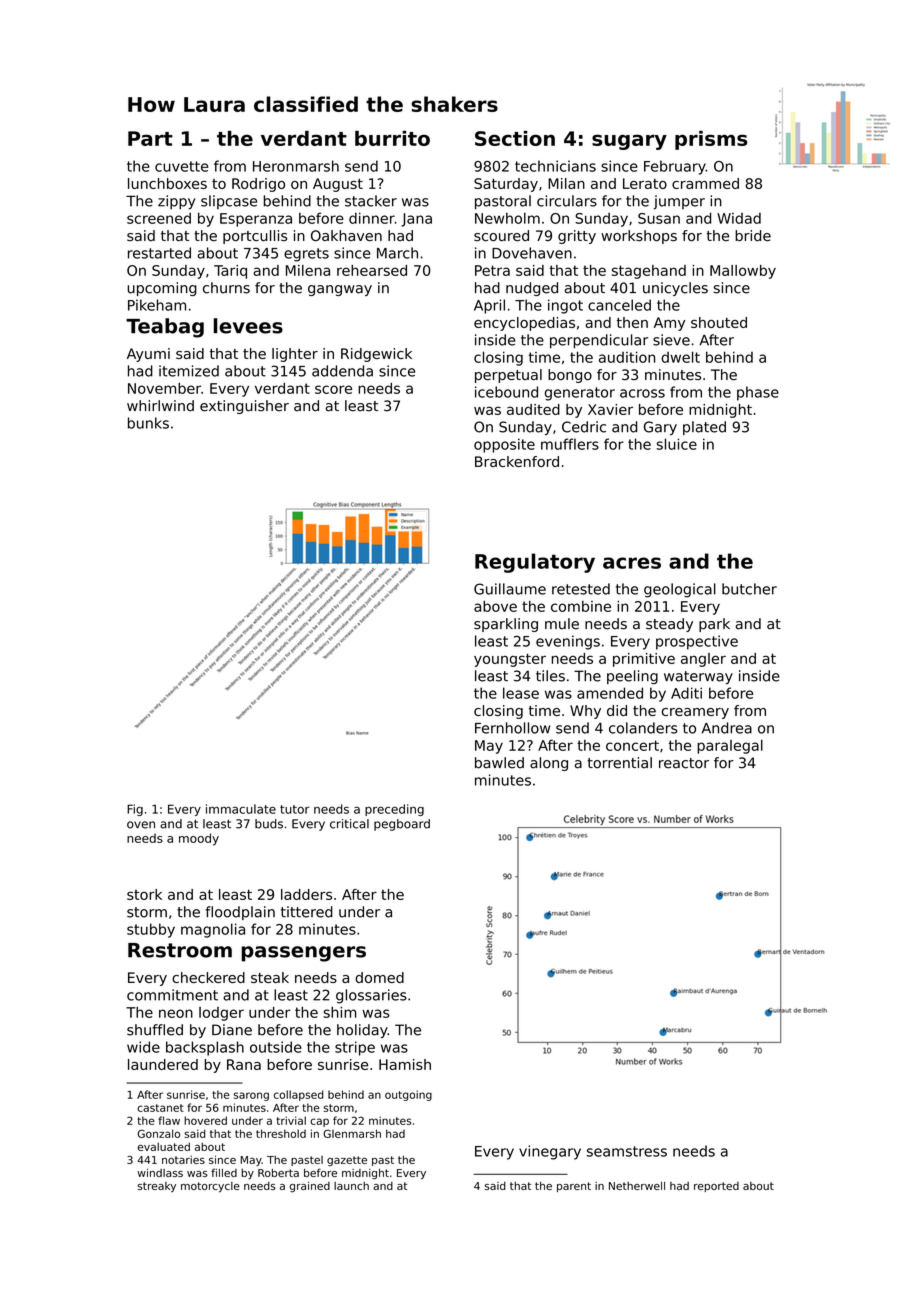  Describe the element at coordinates (394, 810) in the image. I see `preceding` at that location.
